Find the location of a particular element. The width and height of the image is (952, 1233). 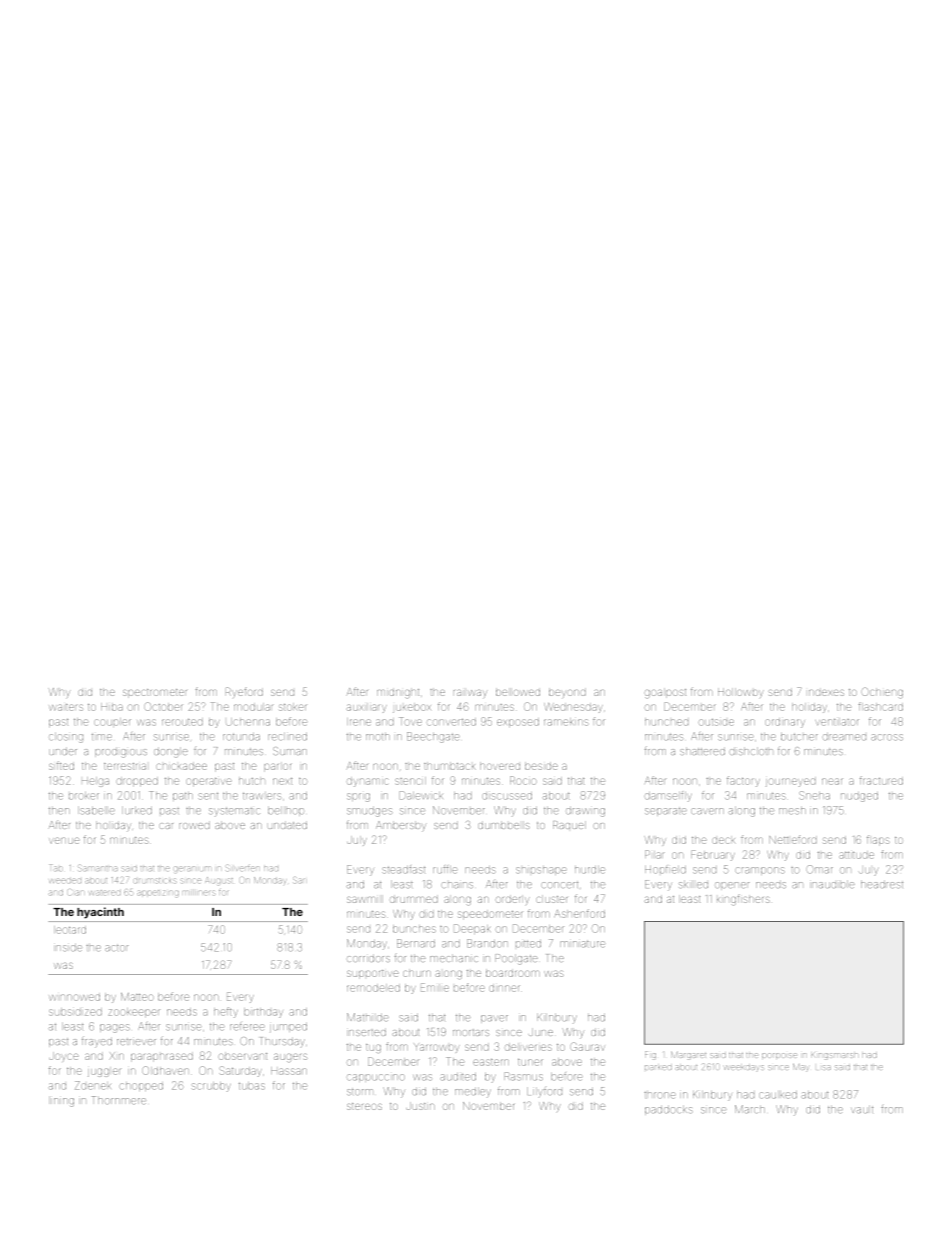

Dalewick is located at coordinates (421, 795).
